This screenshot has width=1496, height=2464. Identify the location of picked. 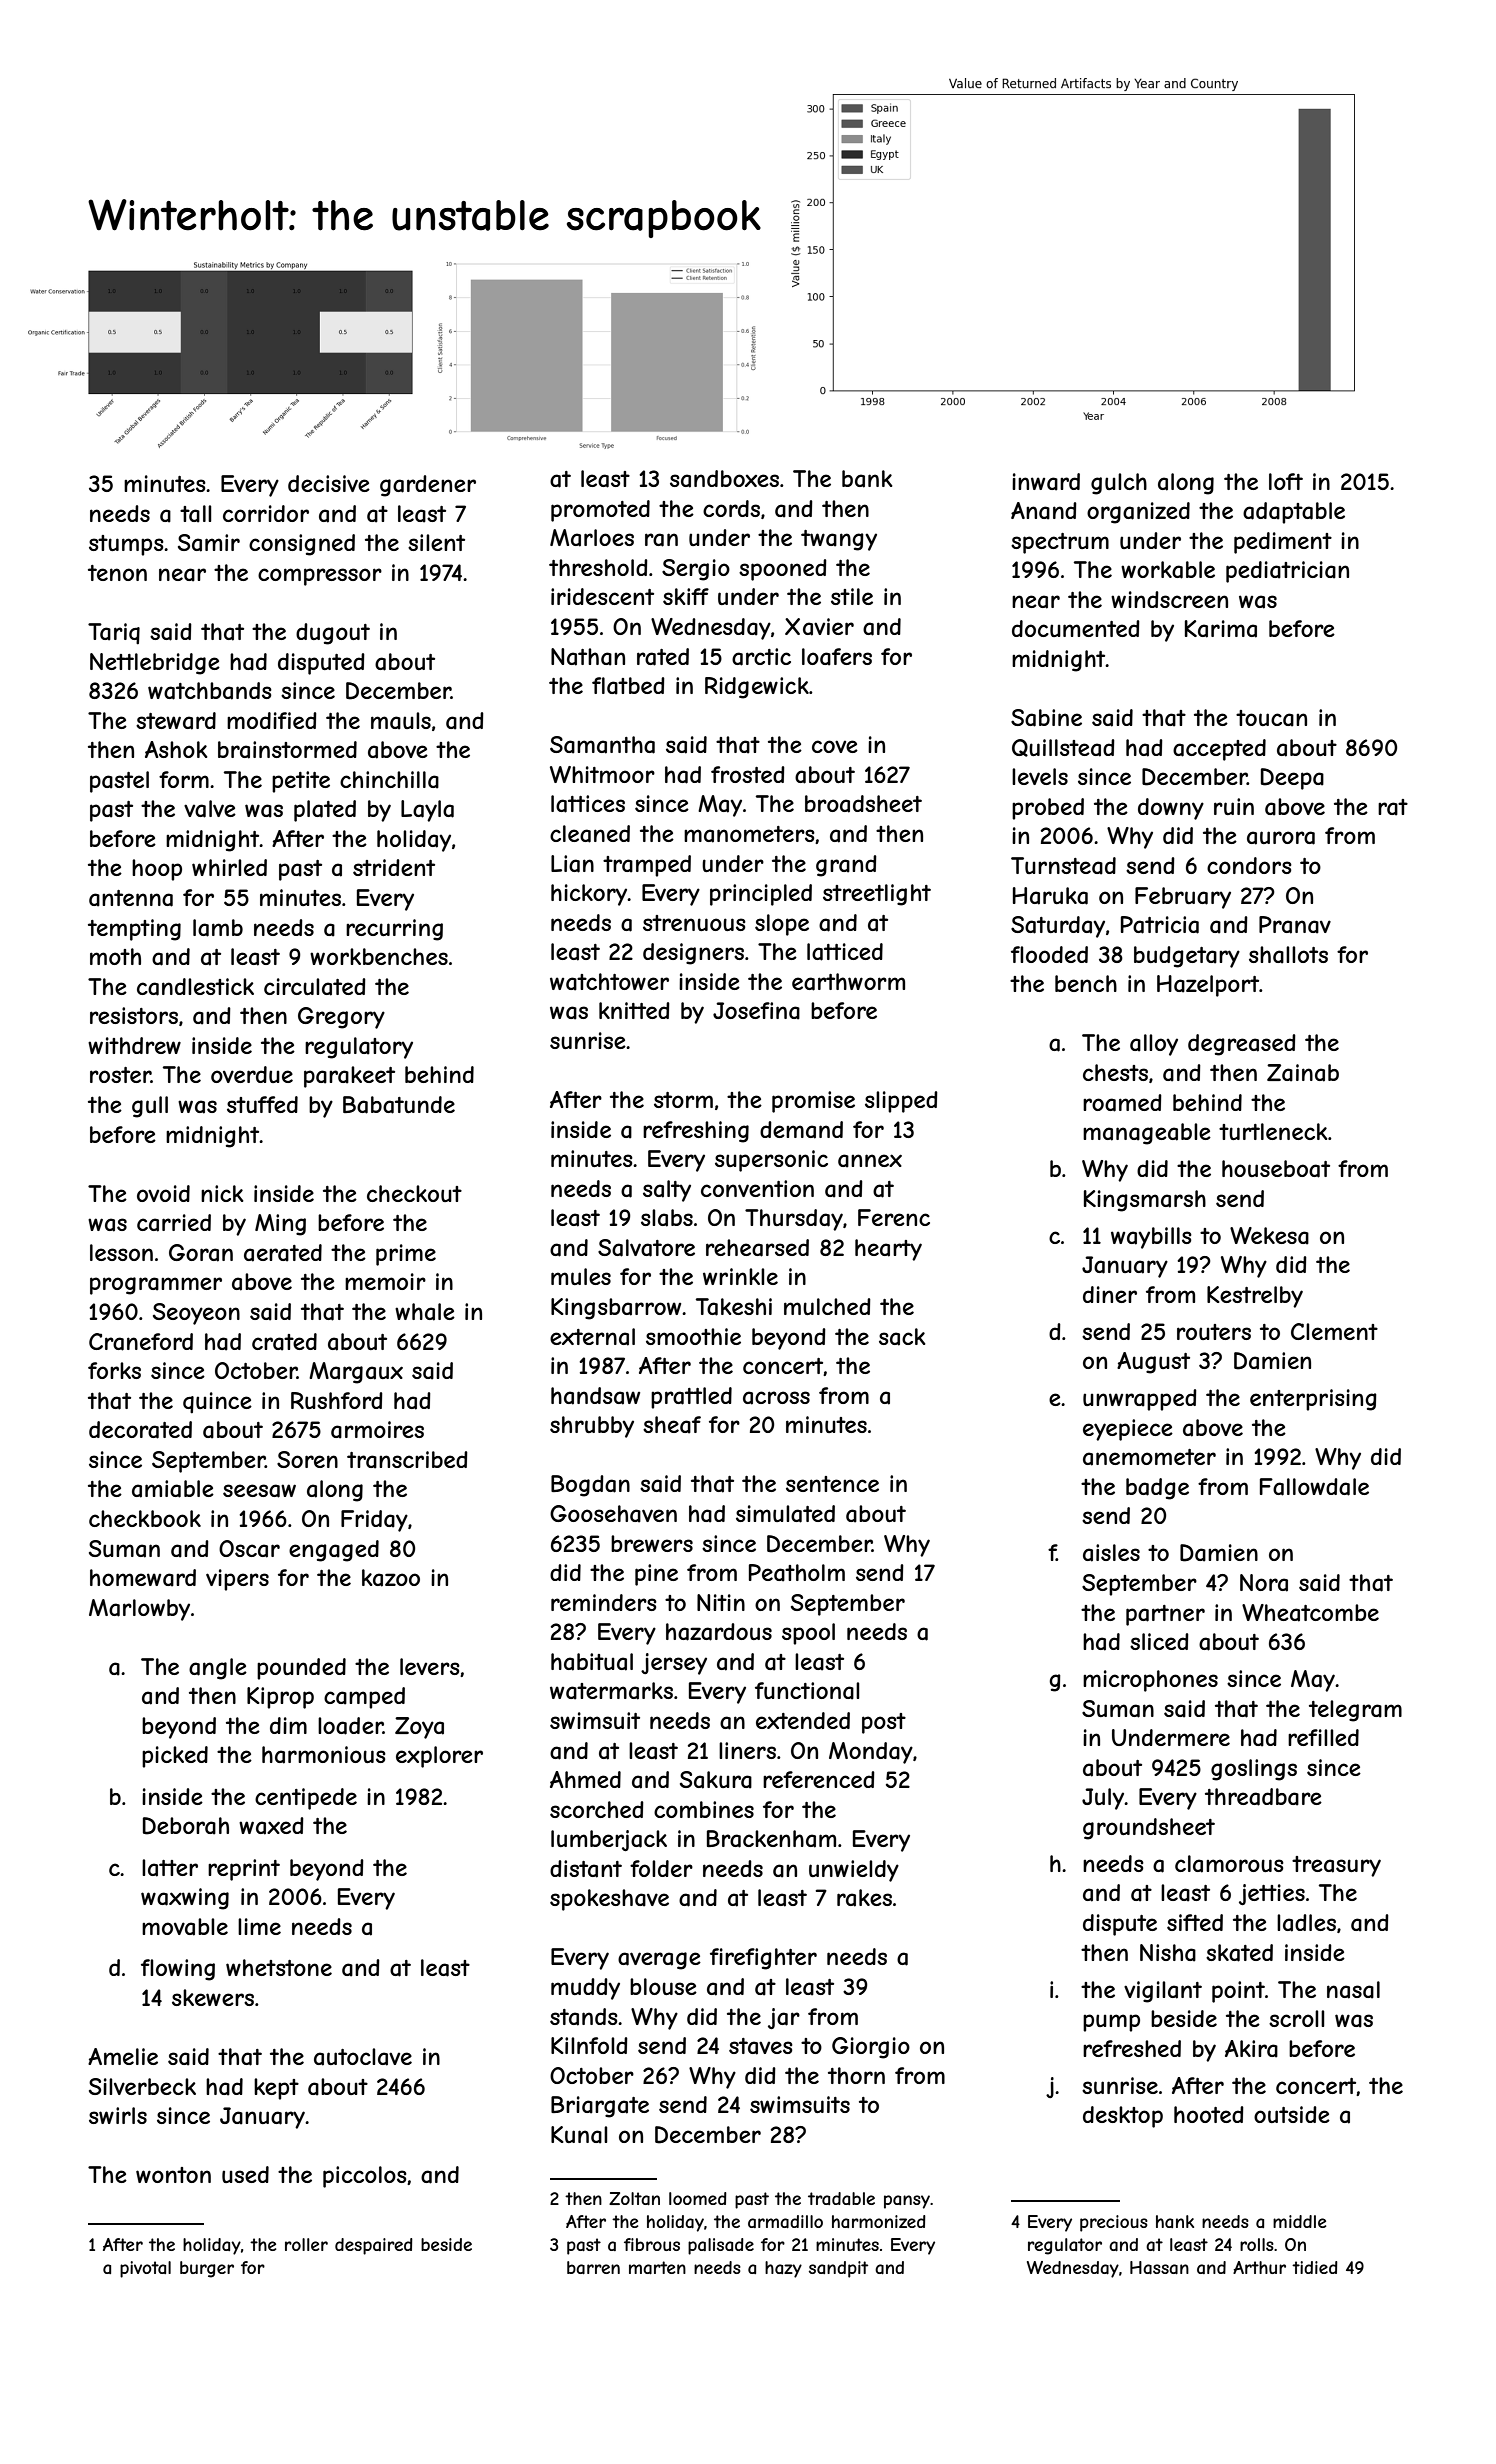
(175, 1757).
